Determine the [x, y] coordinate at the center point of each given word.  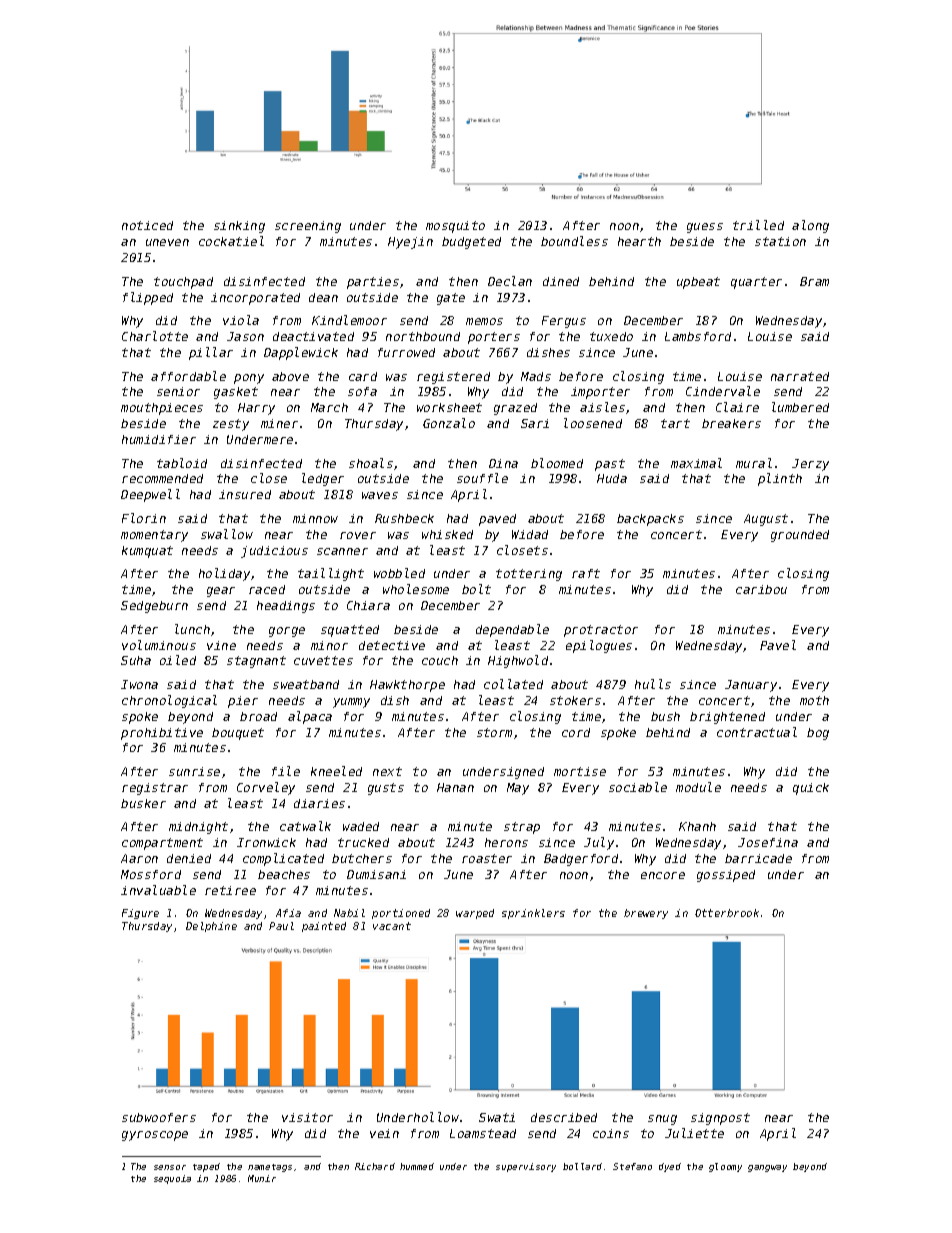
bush [665, 716]
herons [506, 842]
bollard [582, 1166]
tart [675, 423]
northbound [423, 336]
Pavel [778, 645]
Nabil [349, 913]
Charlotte [155, 336]
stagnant [256, 662]
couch [440, 660]
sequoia [172, 1179]
